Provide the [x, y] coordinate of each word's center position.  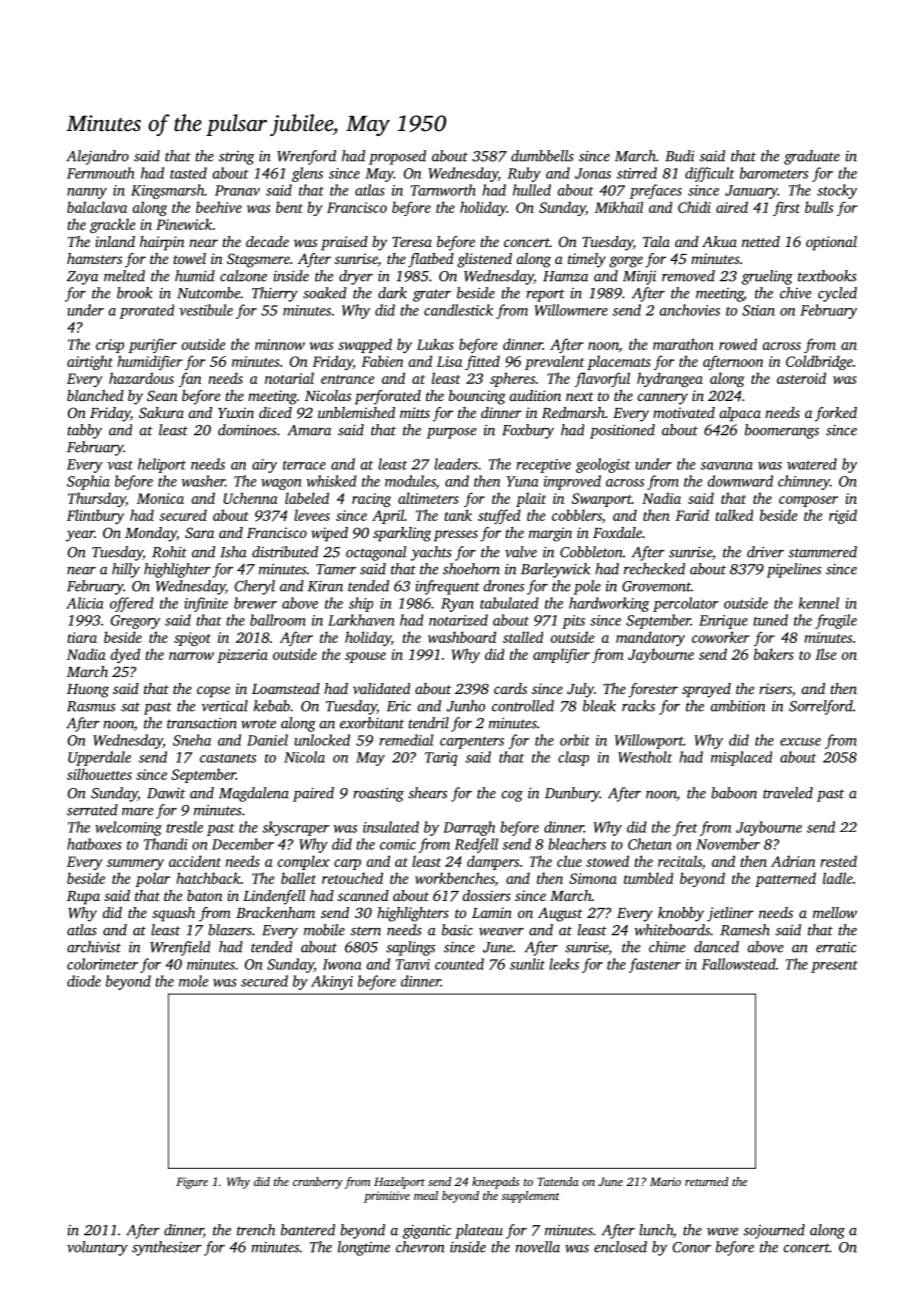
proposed [397, 157]
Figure [192, 1183]
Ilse [825, 654]
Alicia [84, 603]
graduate [812, 157]
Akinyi [332, 982]
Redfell [476, 845]
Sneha [192, 740]
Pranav [237, 190]
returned [706, 1181]
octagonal [376, 553]
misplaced [741, 758]
